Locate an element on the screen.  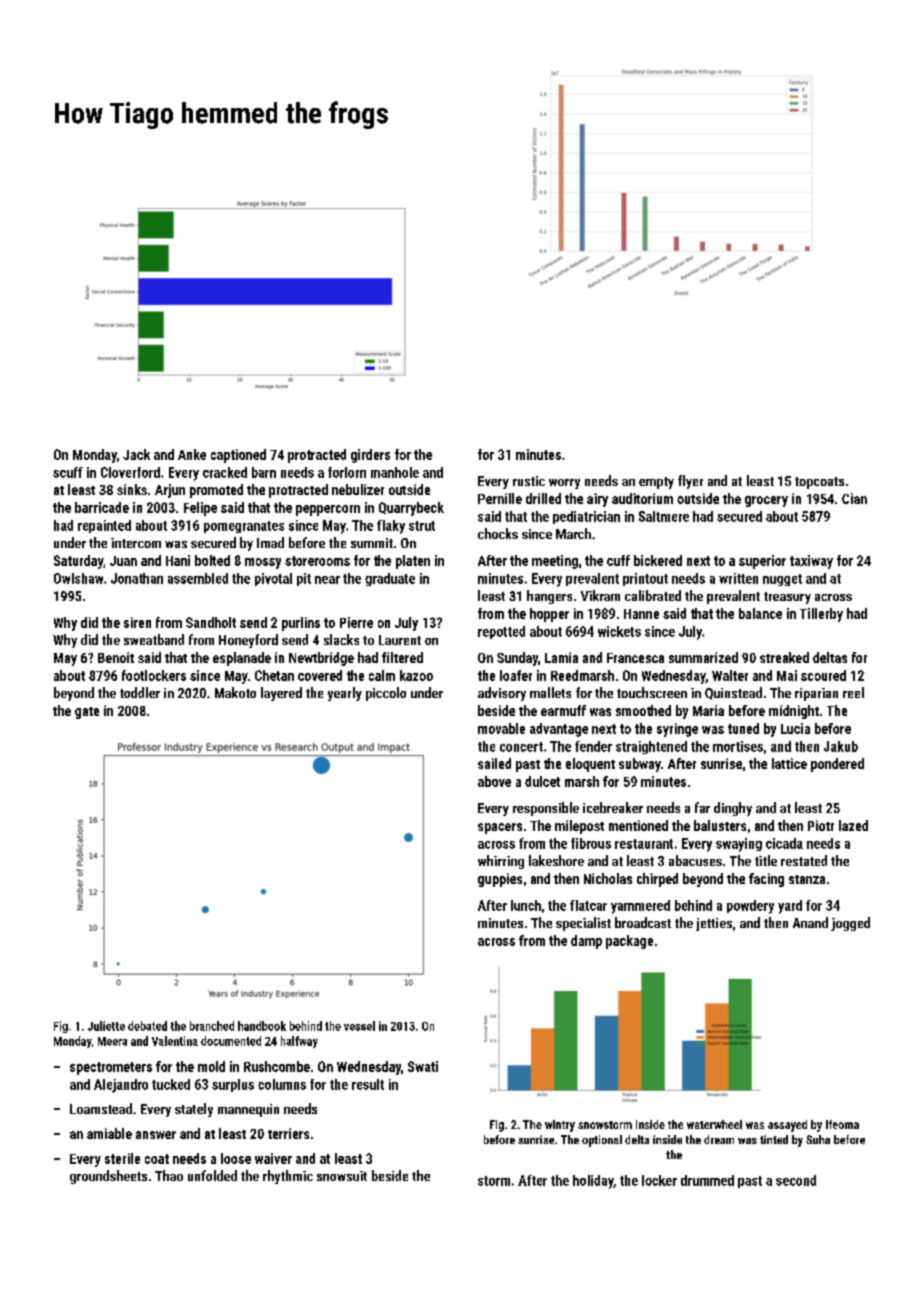
piccolo is located at coordinates (386, 694).
